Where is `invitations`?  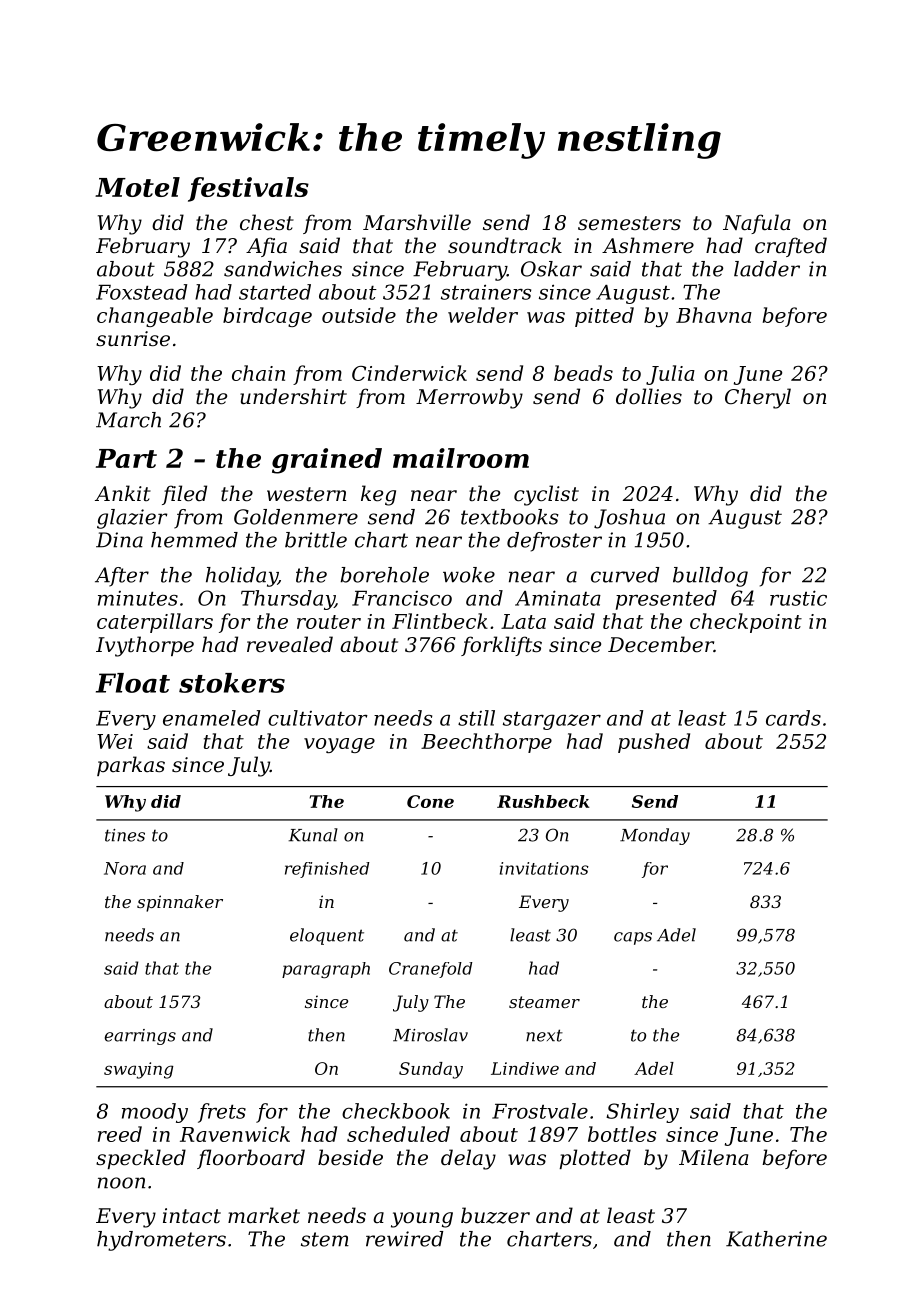 invitations is located at coordinates (544, 868).
